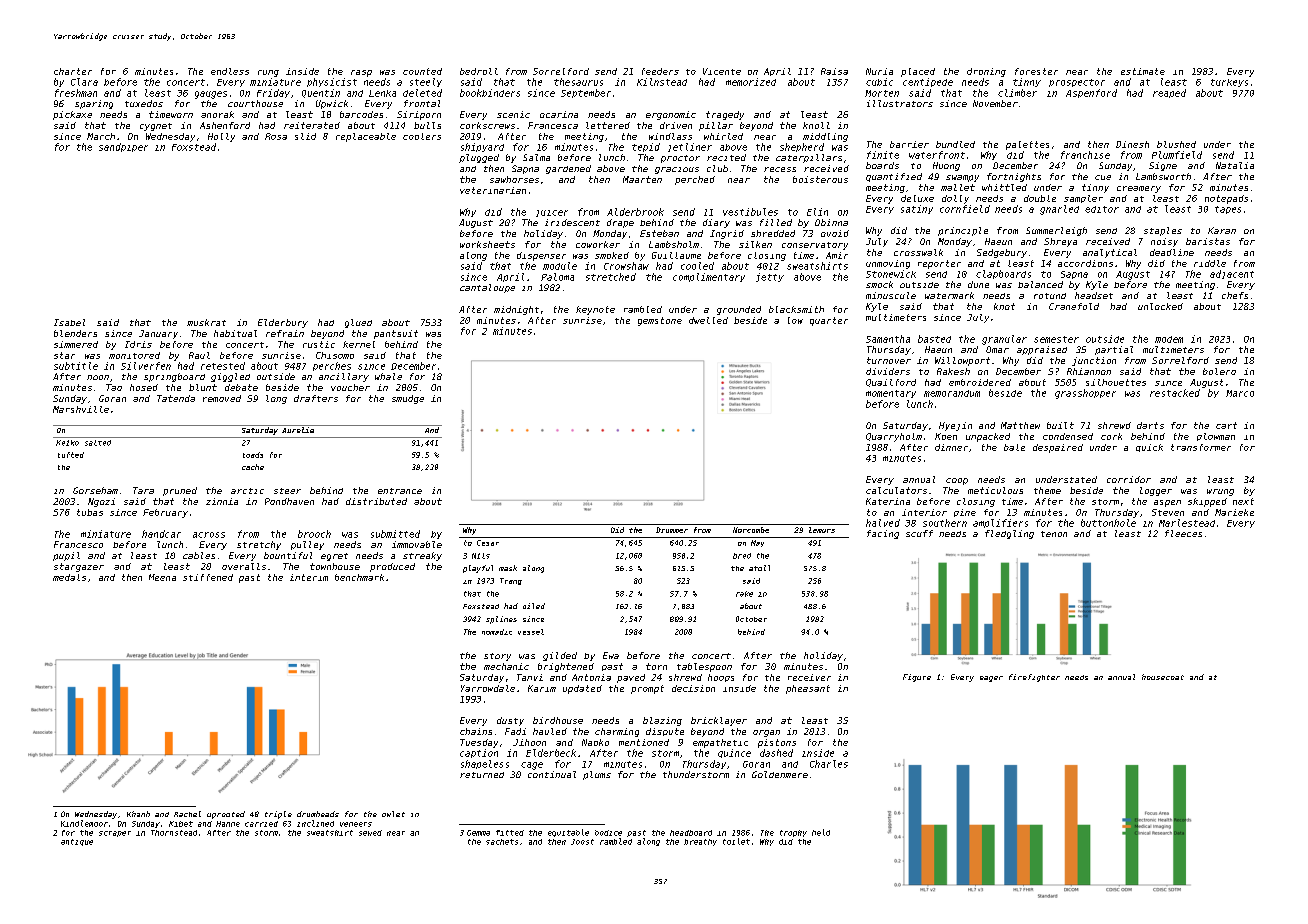 The image size is (1308, 924). What do you see at coordinates (1108, 523) in the screenshot?
I see `buttonhole` at bounding box center [1108, 523].
